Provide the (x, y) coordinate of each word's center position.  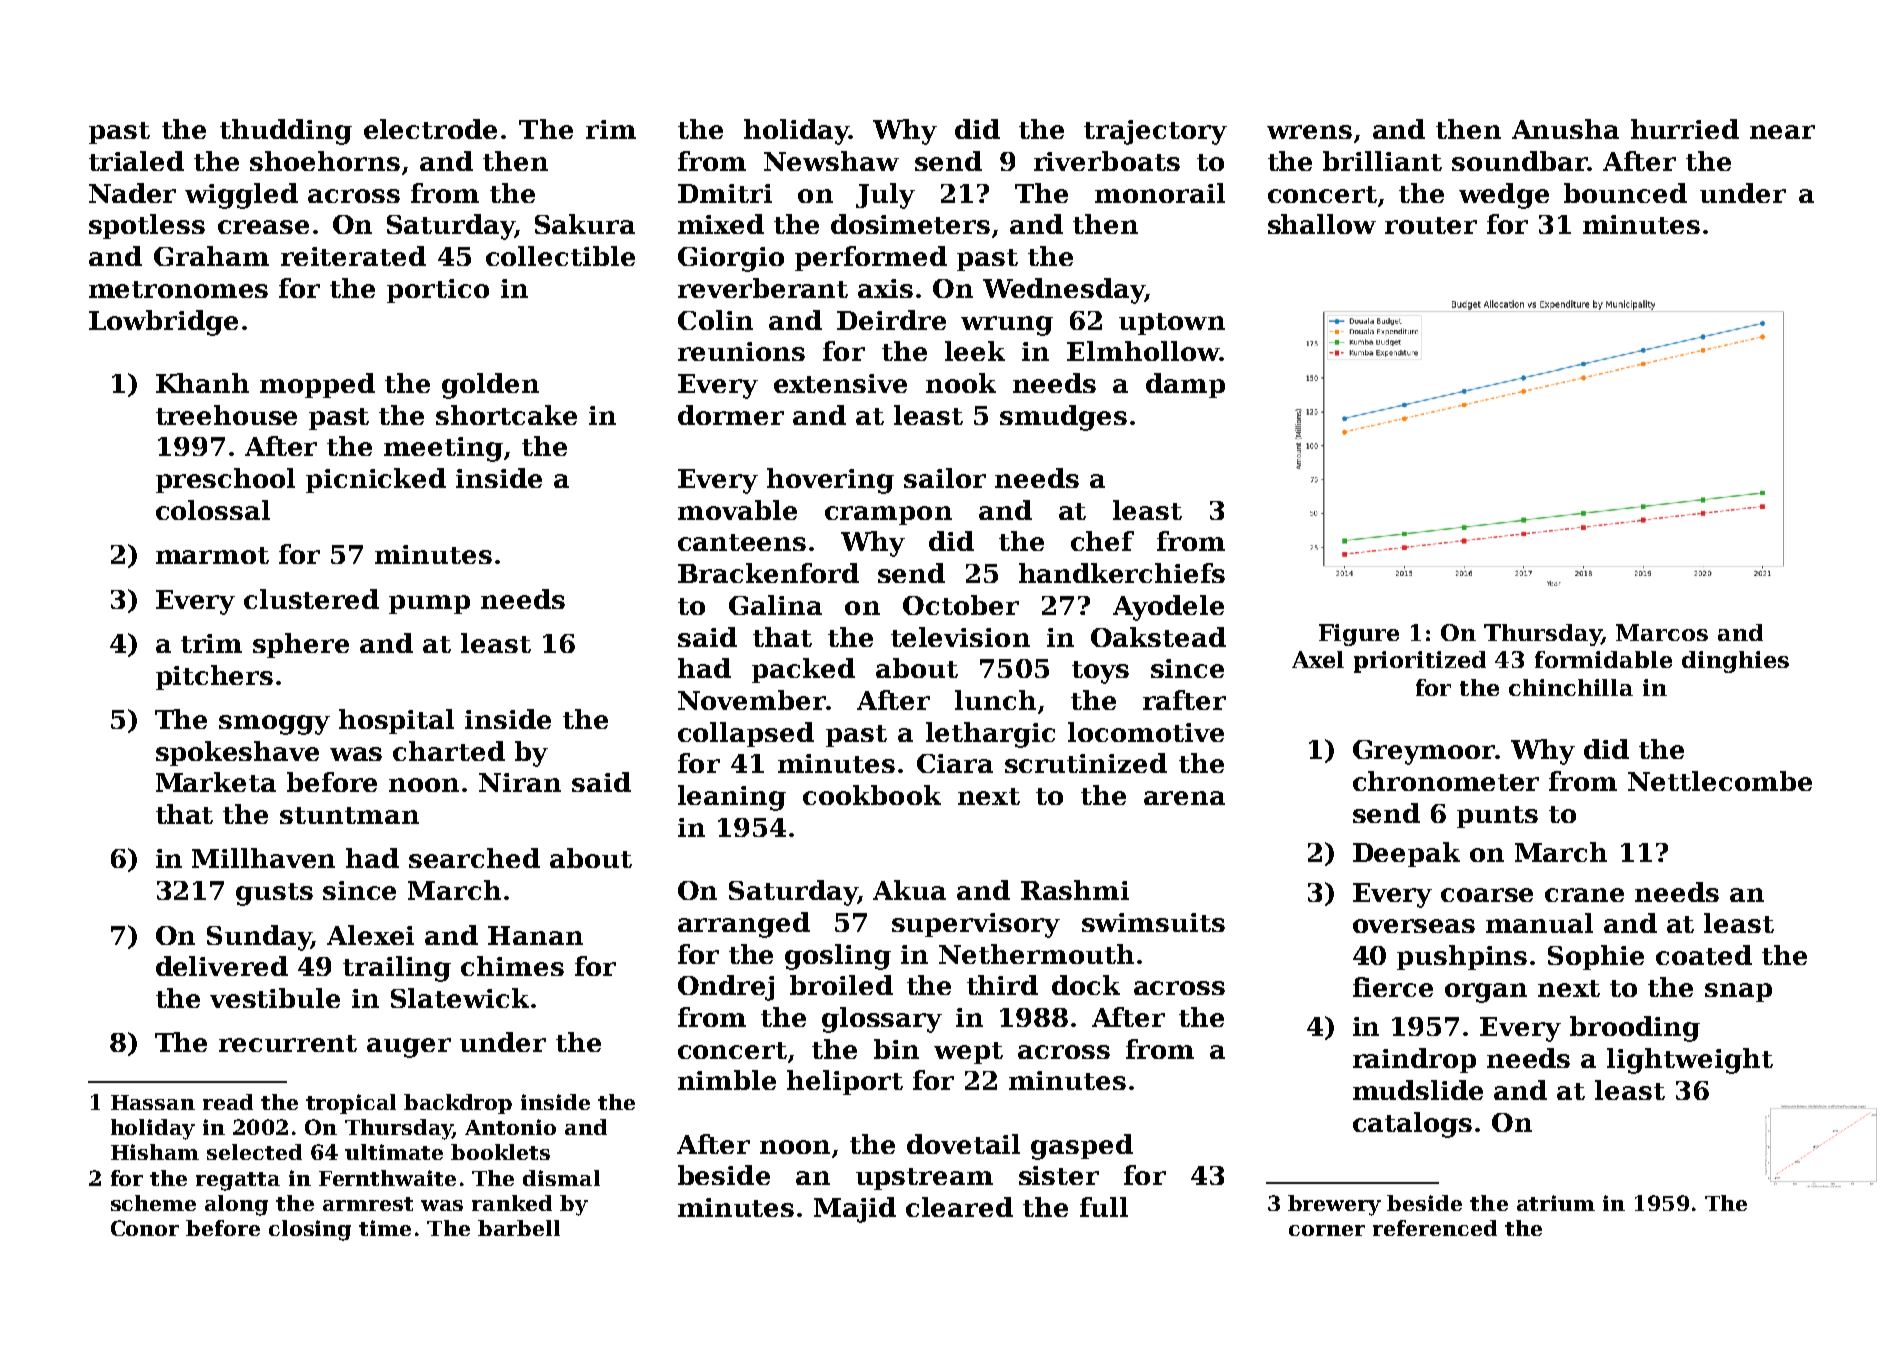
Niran (520, 782)
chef (1102, 541)
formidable (1603, 659)
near (1782, 132)
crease (263, 227)
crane (1584, 895)
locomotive (1146, 732)
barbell (519, 1228)
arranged (744, 925)
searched (474, 858)
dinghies (1735, 662)
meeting (443, 449)
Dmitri (725, 193)
